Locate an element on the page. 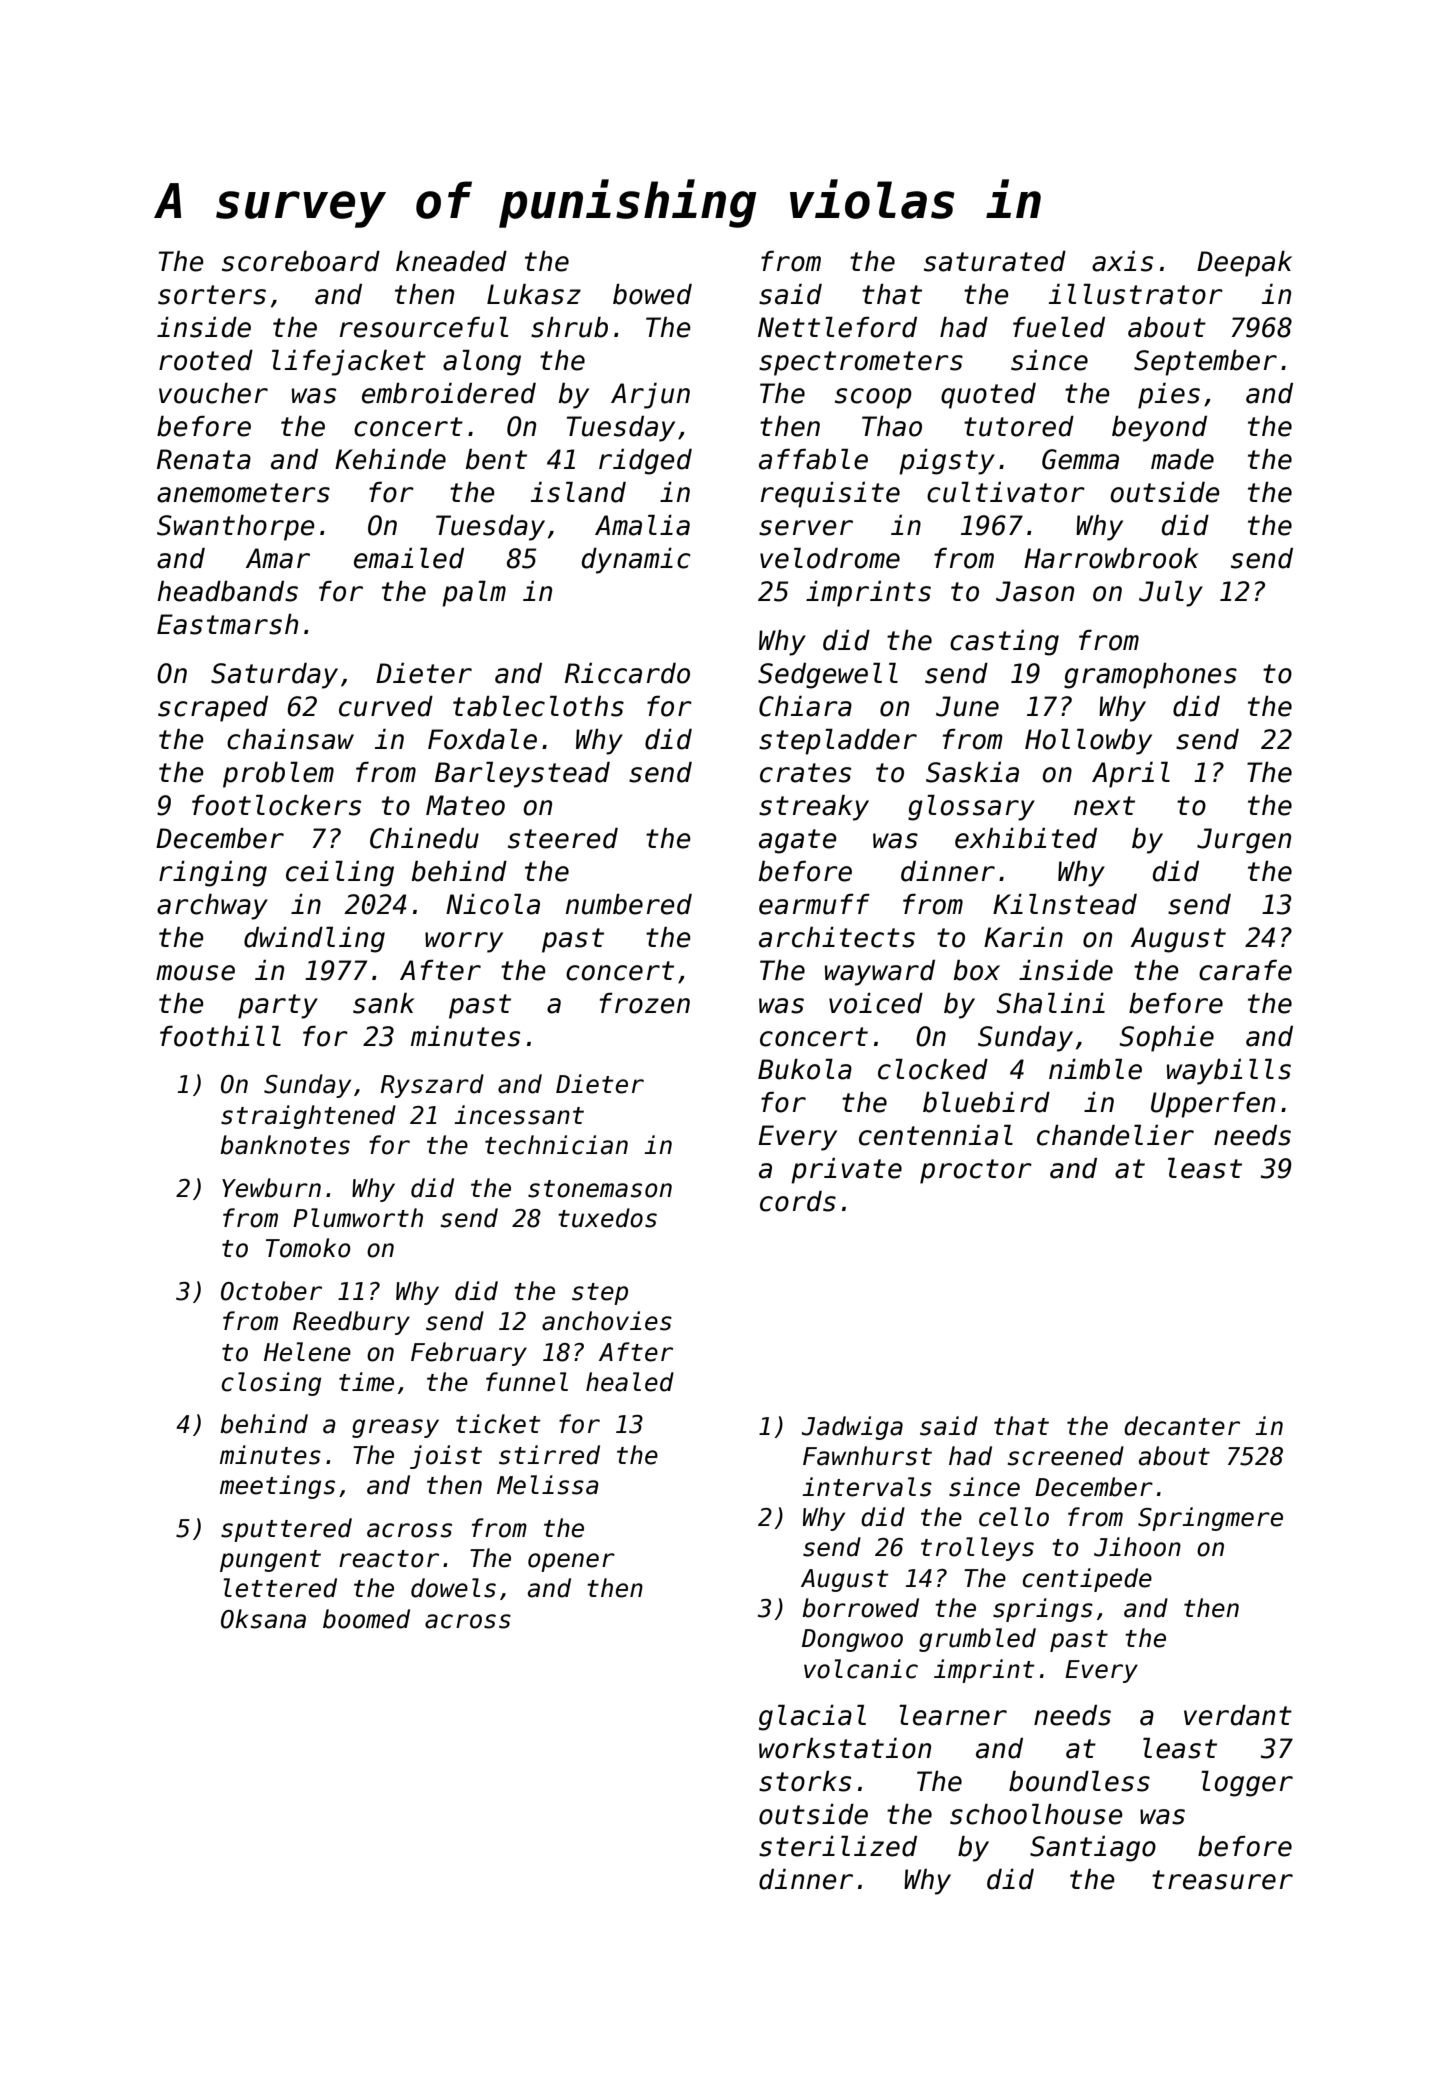  Amar is located at coordinates (278, 558).
